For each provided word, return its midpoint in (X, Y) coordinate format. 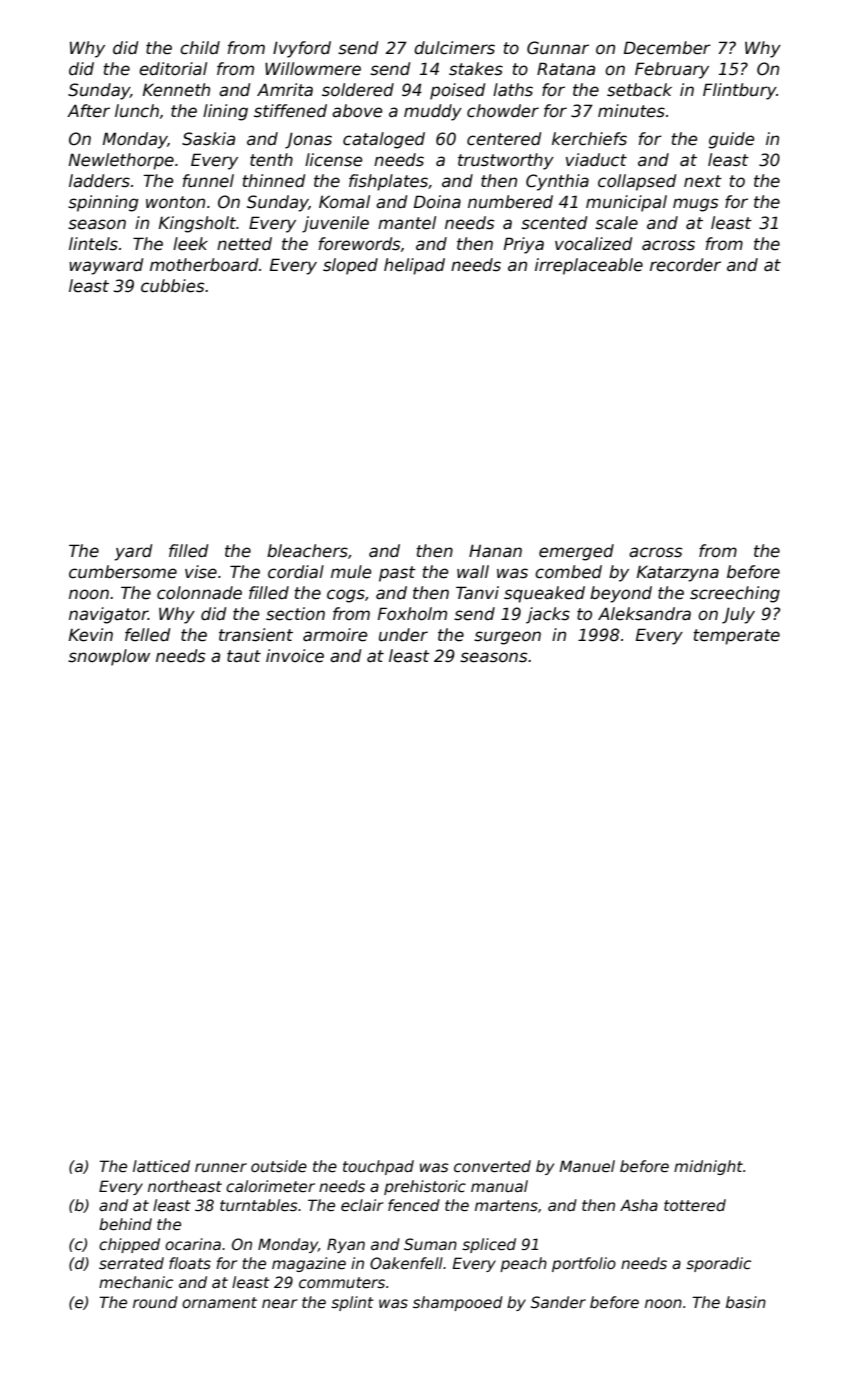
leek (190, 244)
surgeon (507, 638)
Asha (639, 1205)
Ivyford (302, 49)
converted (492, 1166)
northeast (185, 1186)
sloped (350, 266)
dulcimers (454, 48)
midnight (708, 1167)
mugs (695, 205)
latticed (161, 1166)
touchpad (378, 1167)
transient (256, 635)
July (738, 615)
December (667, 48)
